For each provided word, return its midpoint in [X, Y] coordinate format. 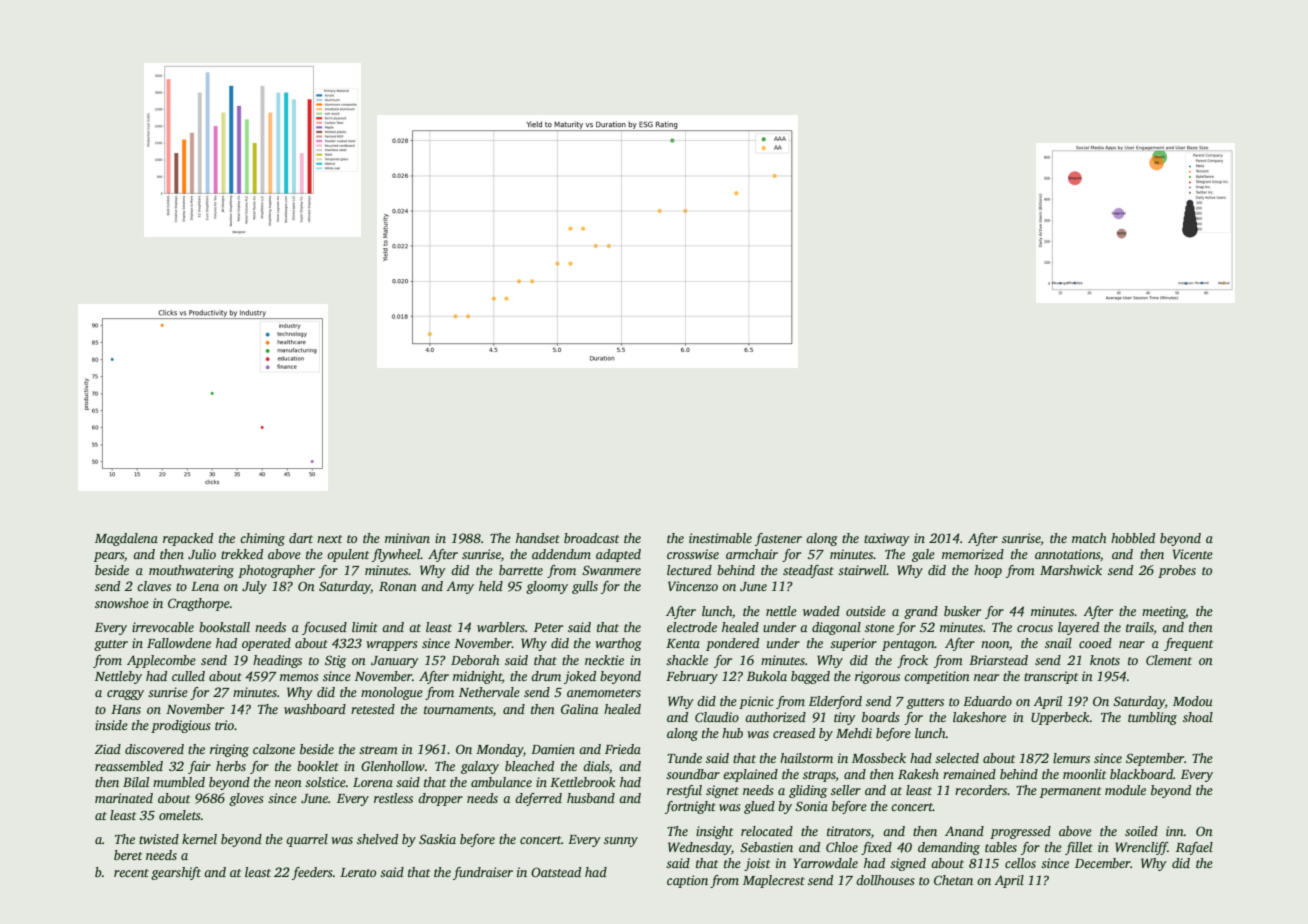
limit [365, 627]
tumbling [1152, 718]
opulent [348, 555]
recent [131, 873]
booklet [318, 766]
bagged [810, 677]
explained [750, 775]
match [1089, 538]
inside [111, 725]
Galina [579, 709]
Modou [1193, 701]
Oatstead [556, 872]
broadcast [591, 538]
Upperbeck [1060, 718]
